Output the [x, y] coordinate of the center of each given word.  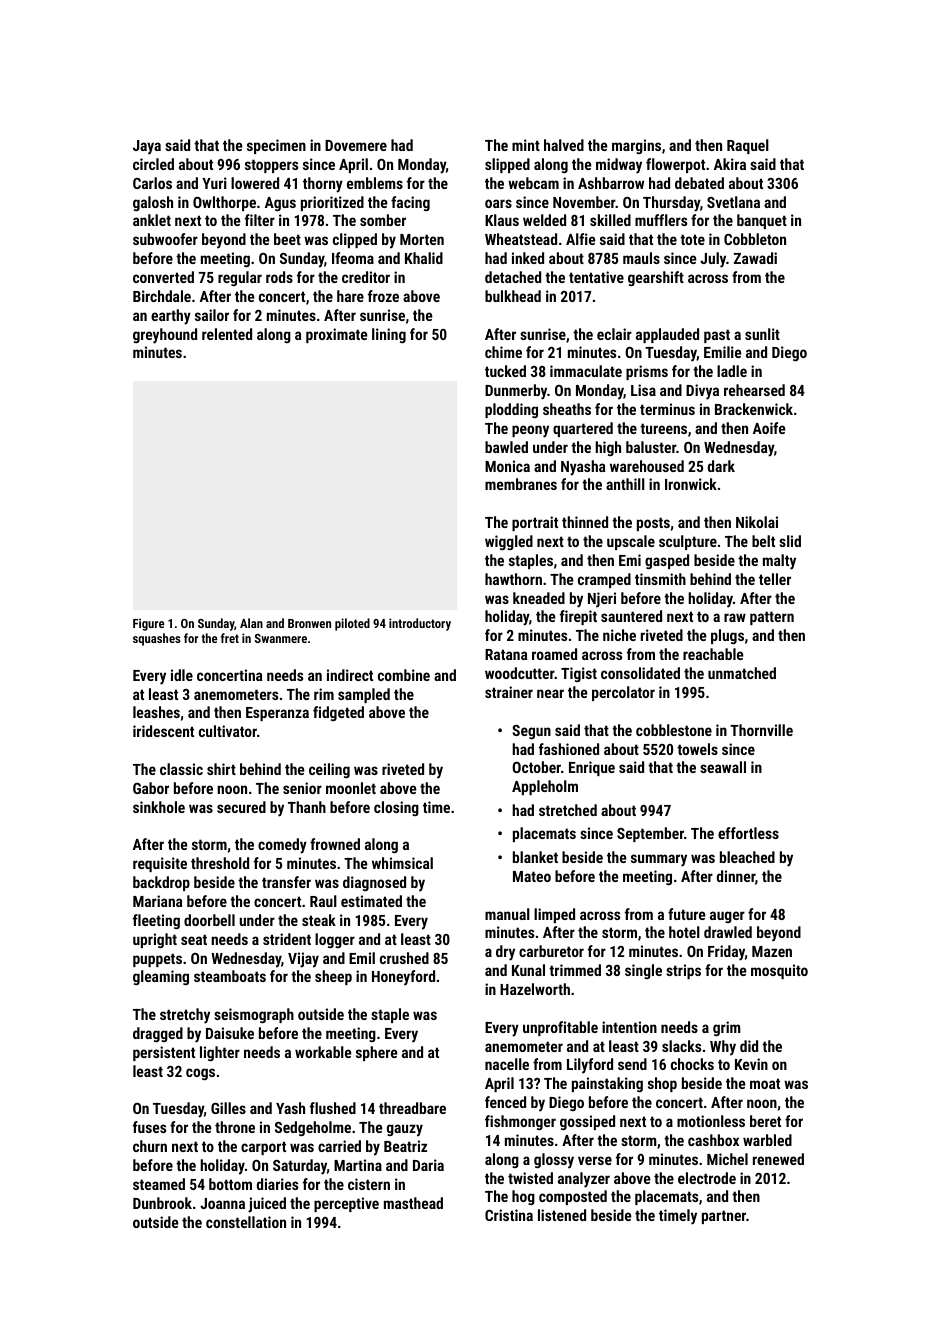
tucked [505, 371]
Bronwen [309, 623]
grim [727, 1028]
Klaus [502, 220]
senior [302, 788]
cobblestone [674, 730]
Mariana [157, 901]
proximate [337, 335]
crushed [404, 958]
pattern [772, 618]
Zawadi [755, 258]
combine [404, 675]
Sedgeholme [313, 1128]
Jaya [147, 147]
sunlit [762, 334]
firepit [578, 617]
